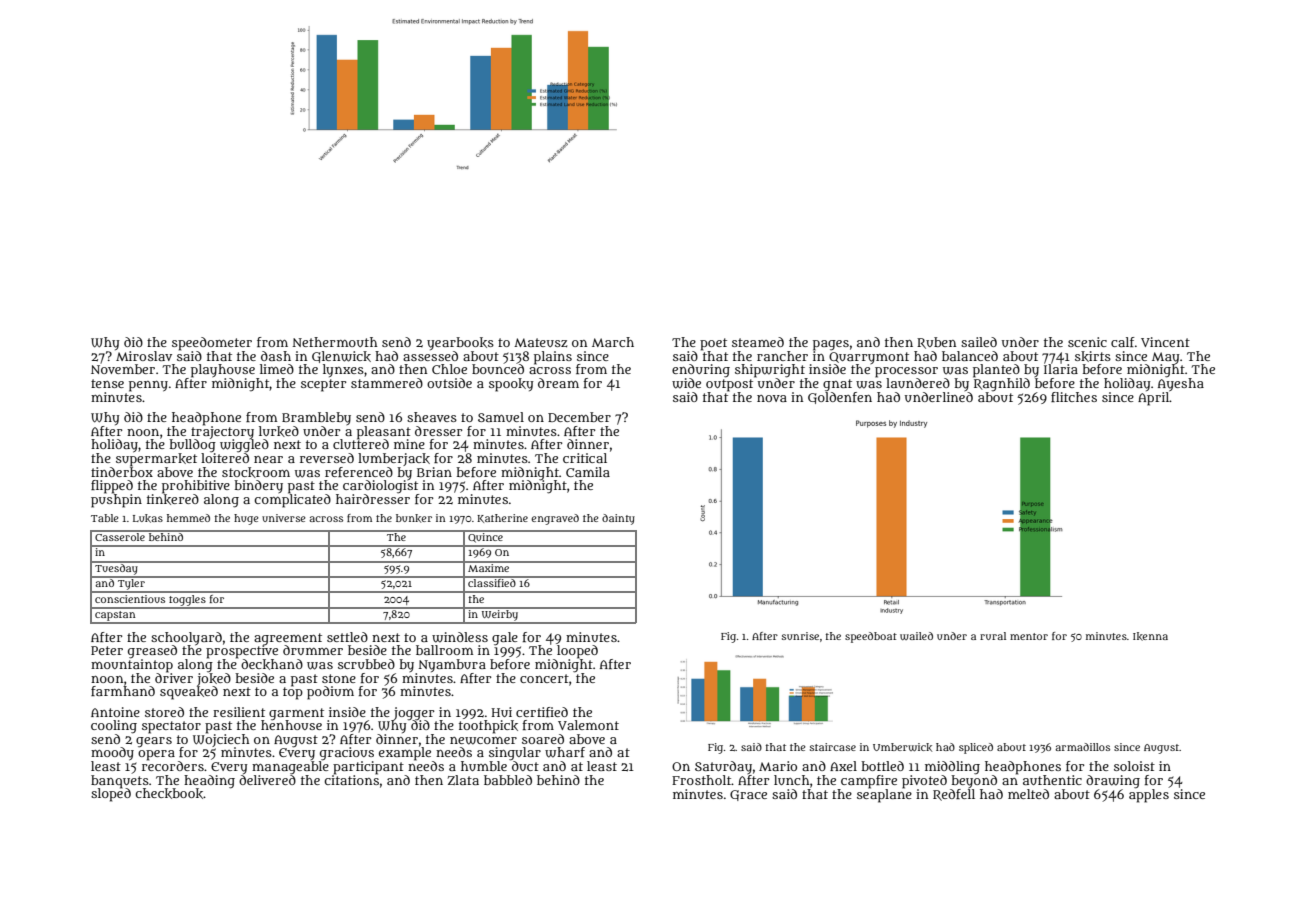 This document has width=1308, height=924. Describe the element at coordinates (169, 793) in the document. I see `checkbook` at that location.
